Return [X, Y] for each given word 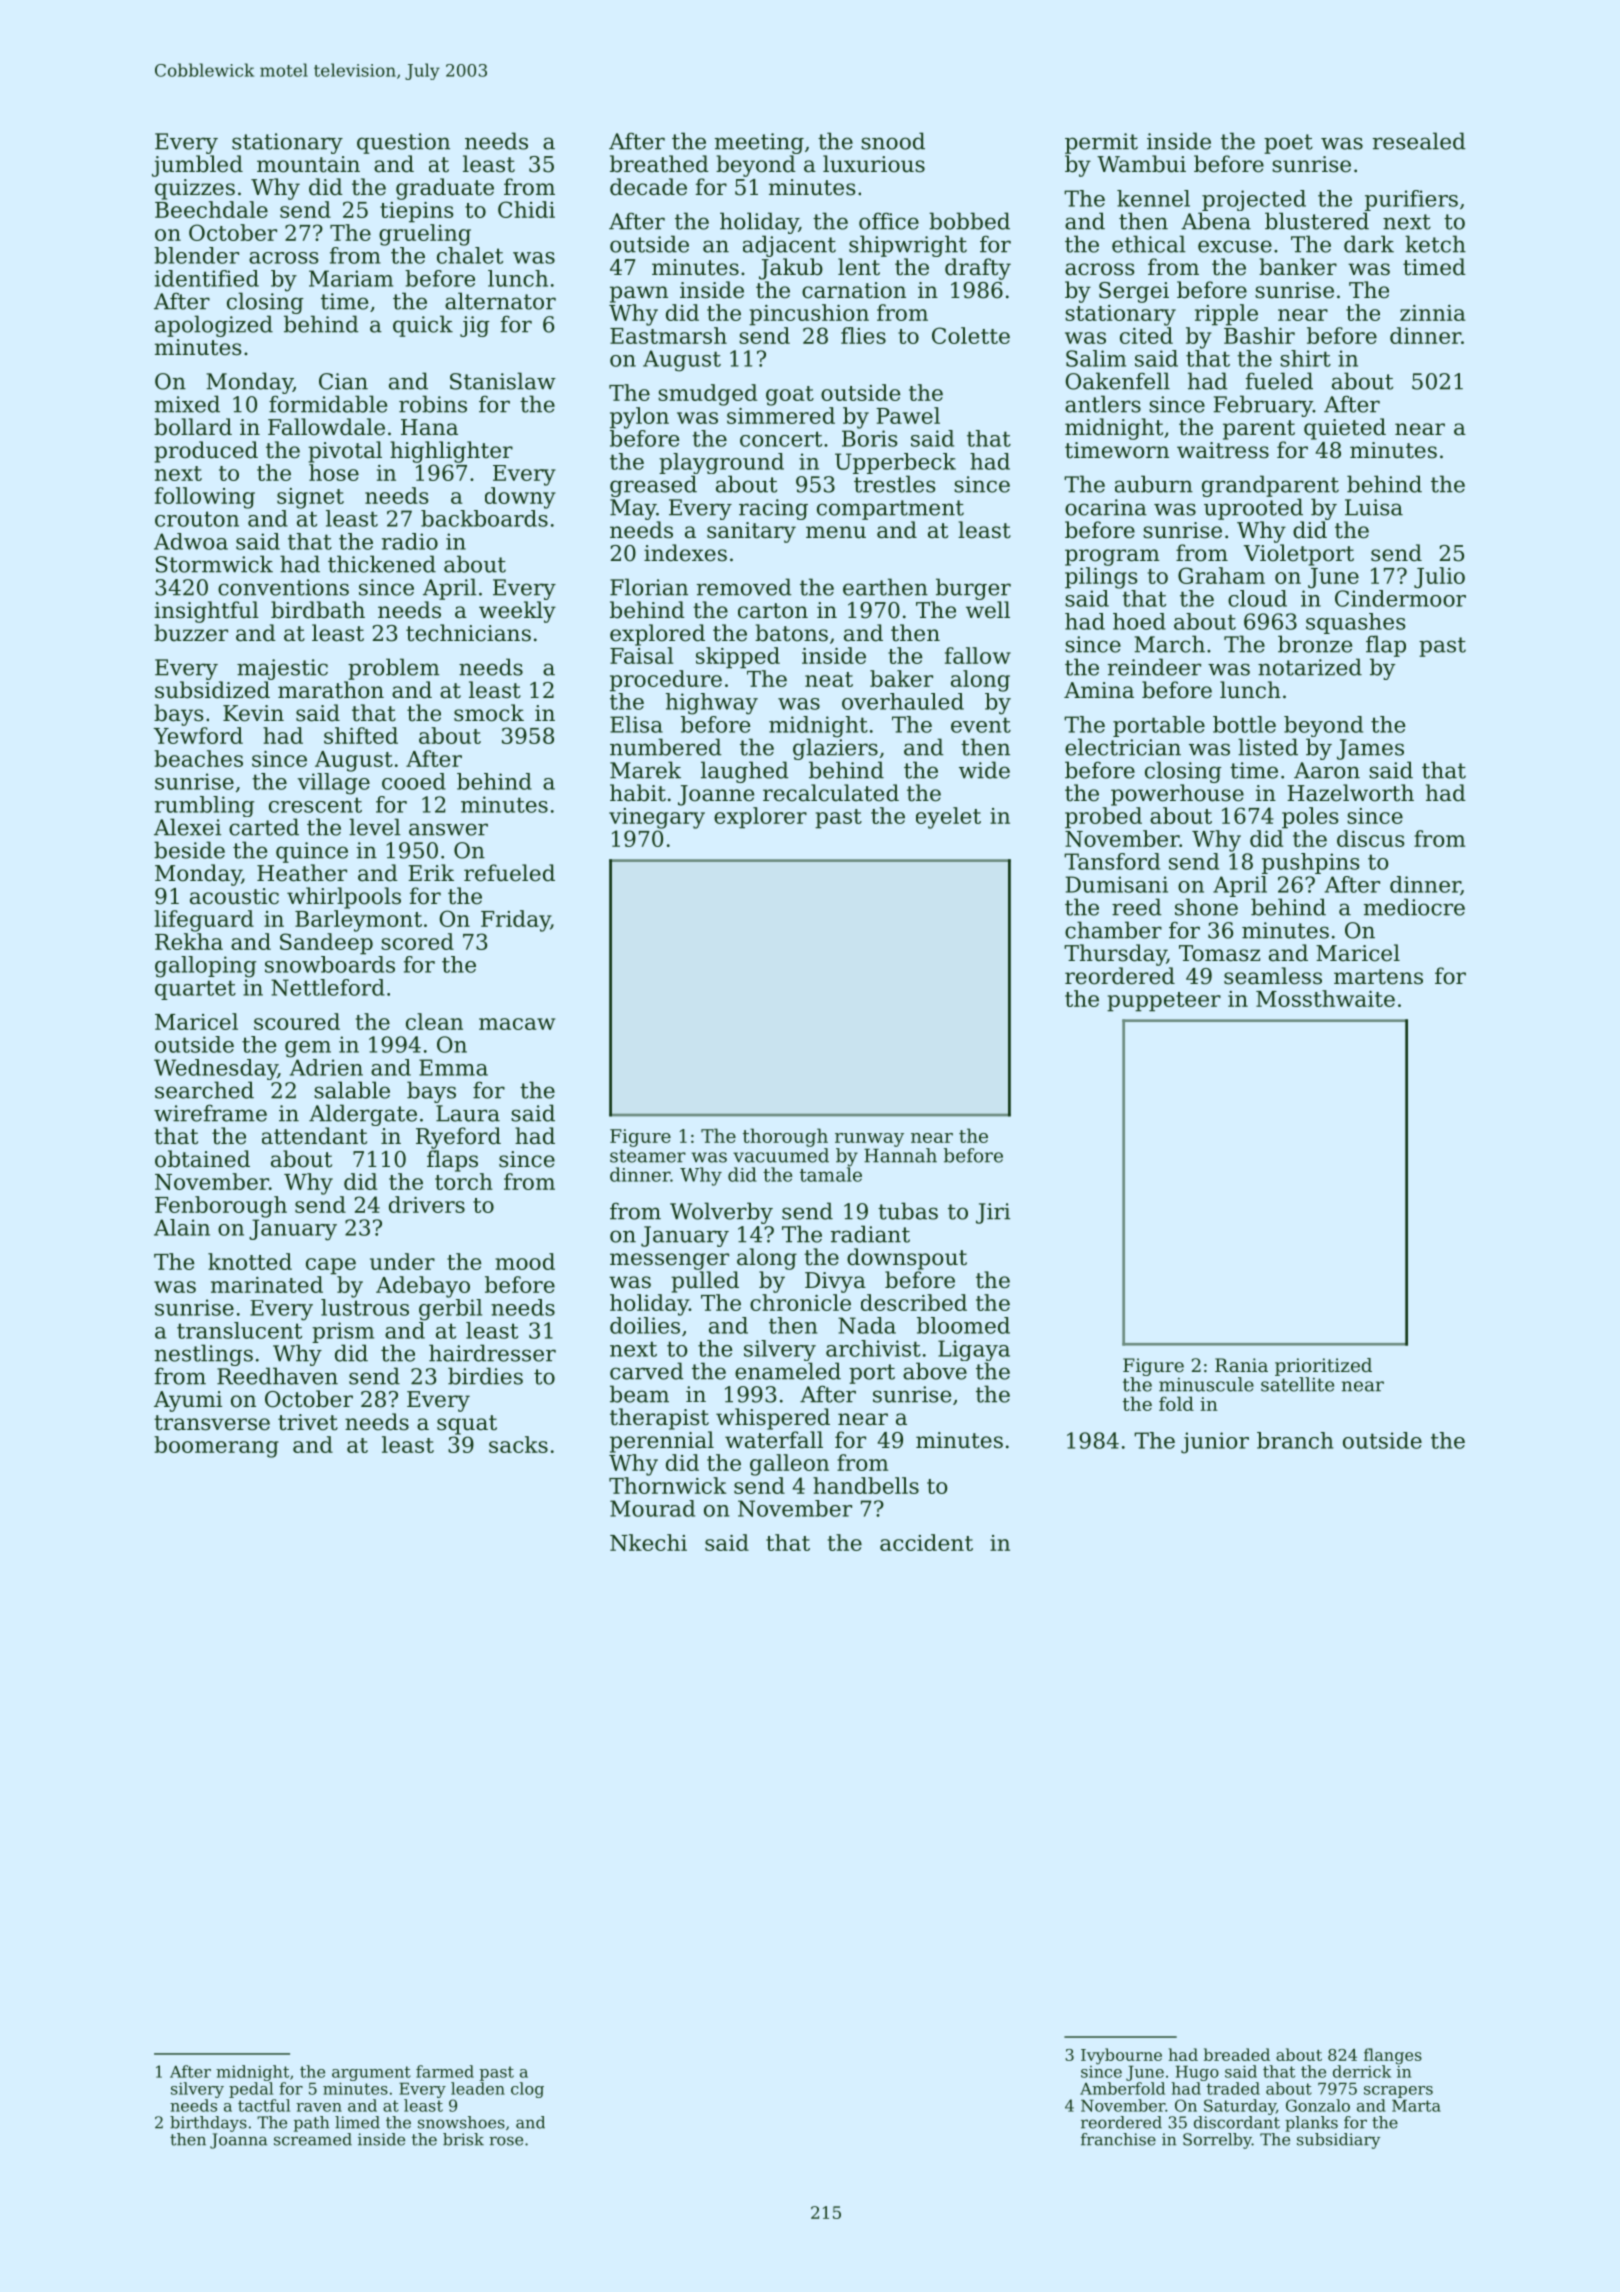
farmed [445, 2071]
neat [829, 679]
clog [527, 2090]
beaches [198, 758]
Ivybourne [1121, 2056]
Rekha [189, 941]
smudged [707, 395]
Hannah [900, 1155]
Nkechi [648, 1542]
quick [423, 326]
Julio [1439, 578]
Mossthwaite [1325, 998]
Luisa [1374, 507]
